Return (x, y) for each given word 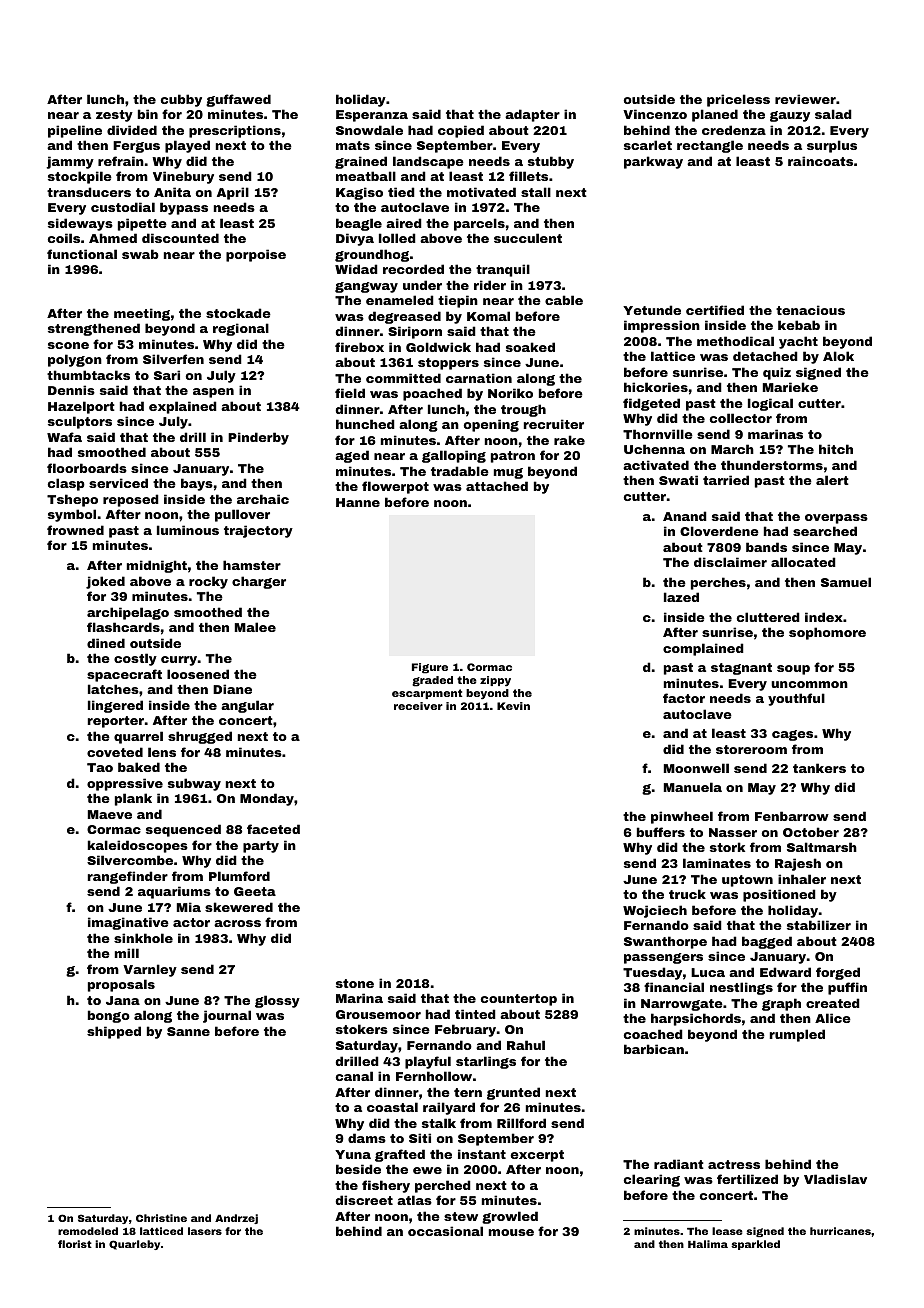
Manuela (693, 787)
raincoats (820, 161)
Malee (255, 627)
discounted (180, 238)
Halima (708, 1244)
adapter (532, 115)
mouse (511, 1232)
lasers (205, 1231)
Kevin (513, 706)
